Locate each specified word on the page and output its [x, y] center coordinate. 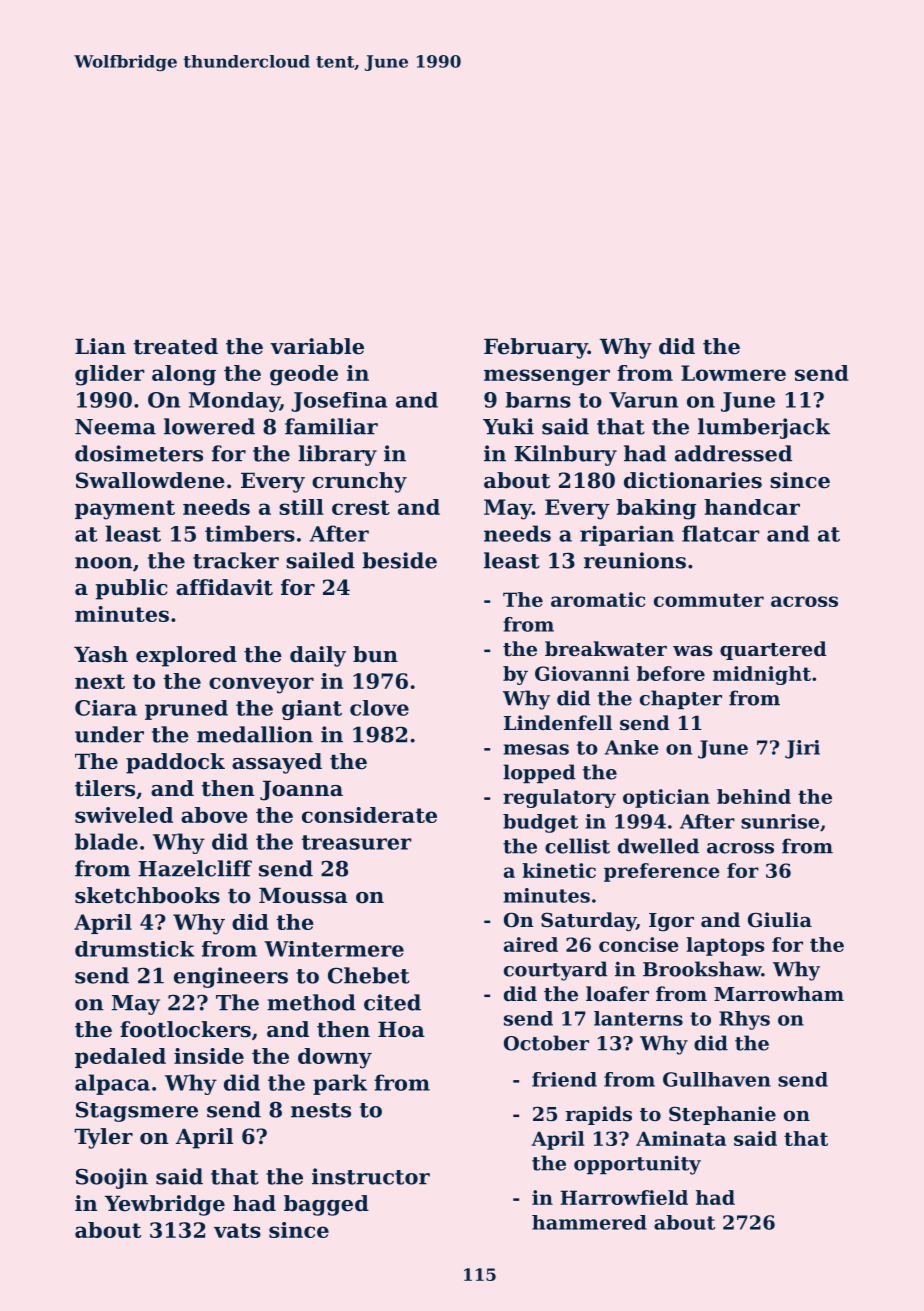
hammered [589, 1222]
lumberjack [764, 428]
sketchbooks [147, 895]
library [337, 455]
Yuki [508, 426]
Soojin [112, 1178]
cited [392, 1002]
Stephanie [722, 1115]
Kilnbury [565, 455]
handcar [752, 507]
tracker [236, 560]
